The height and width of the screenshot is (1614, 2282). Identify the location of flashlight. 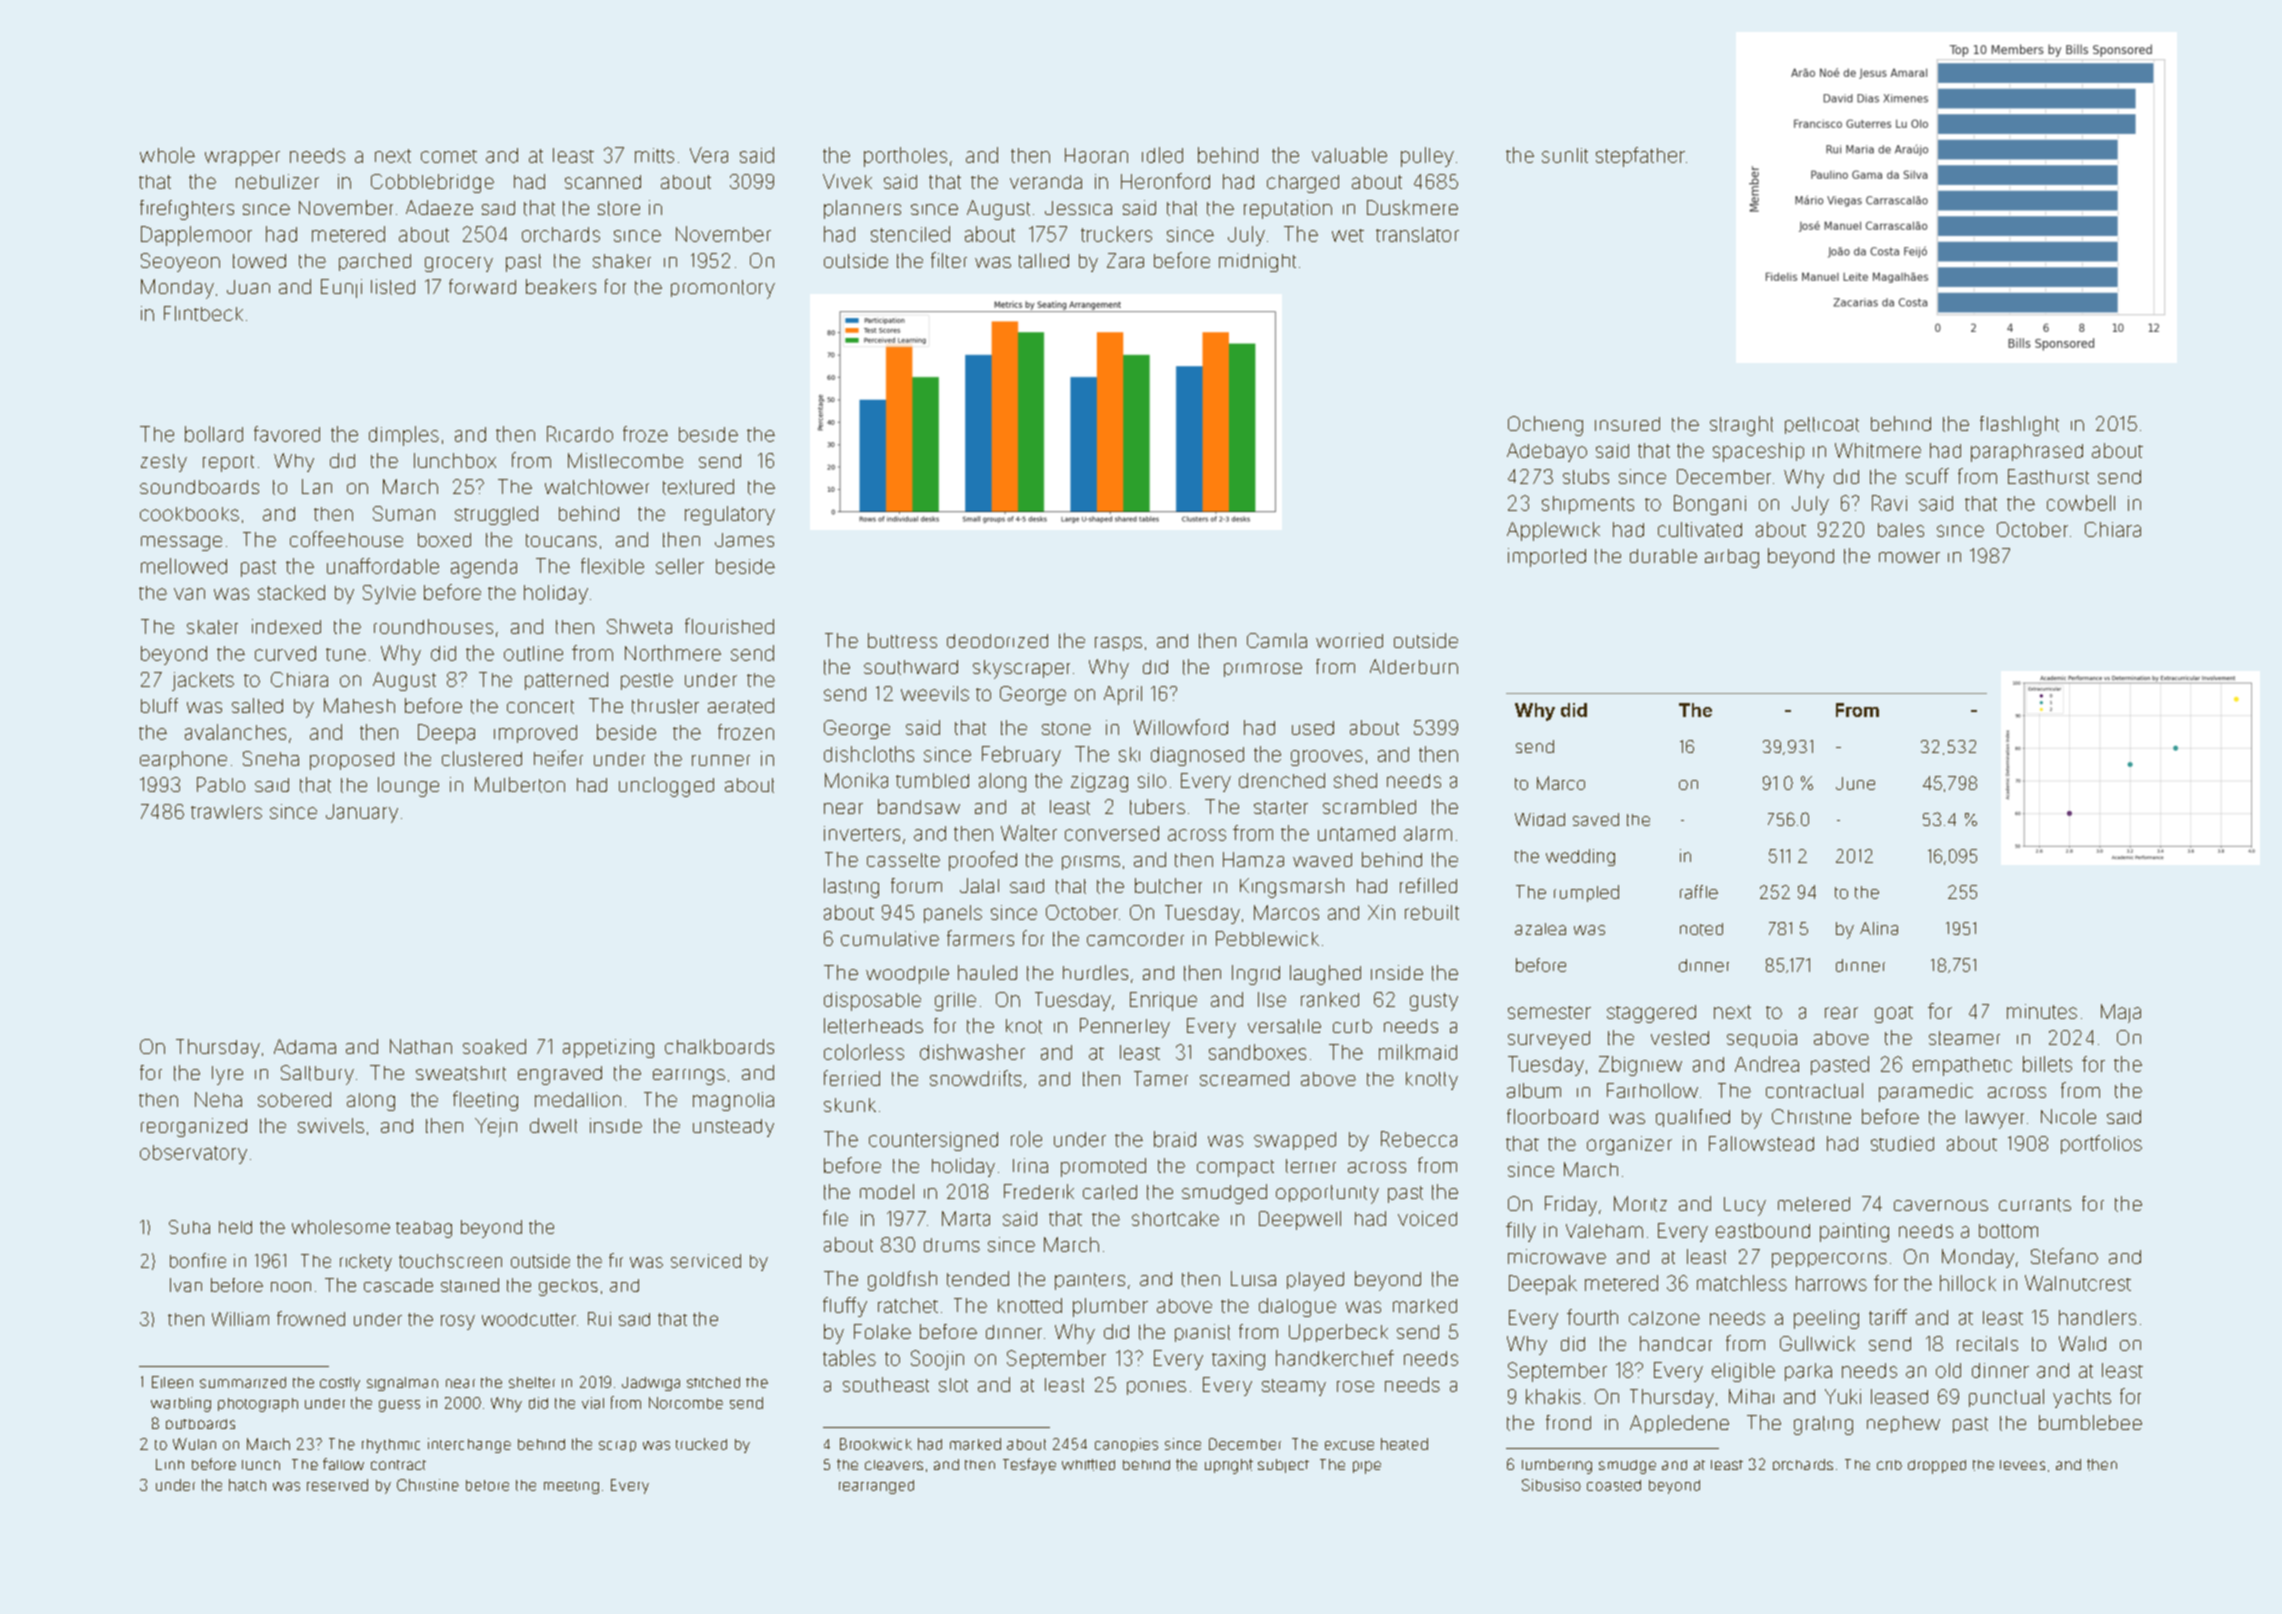
(2019, 426).
